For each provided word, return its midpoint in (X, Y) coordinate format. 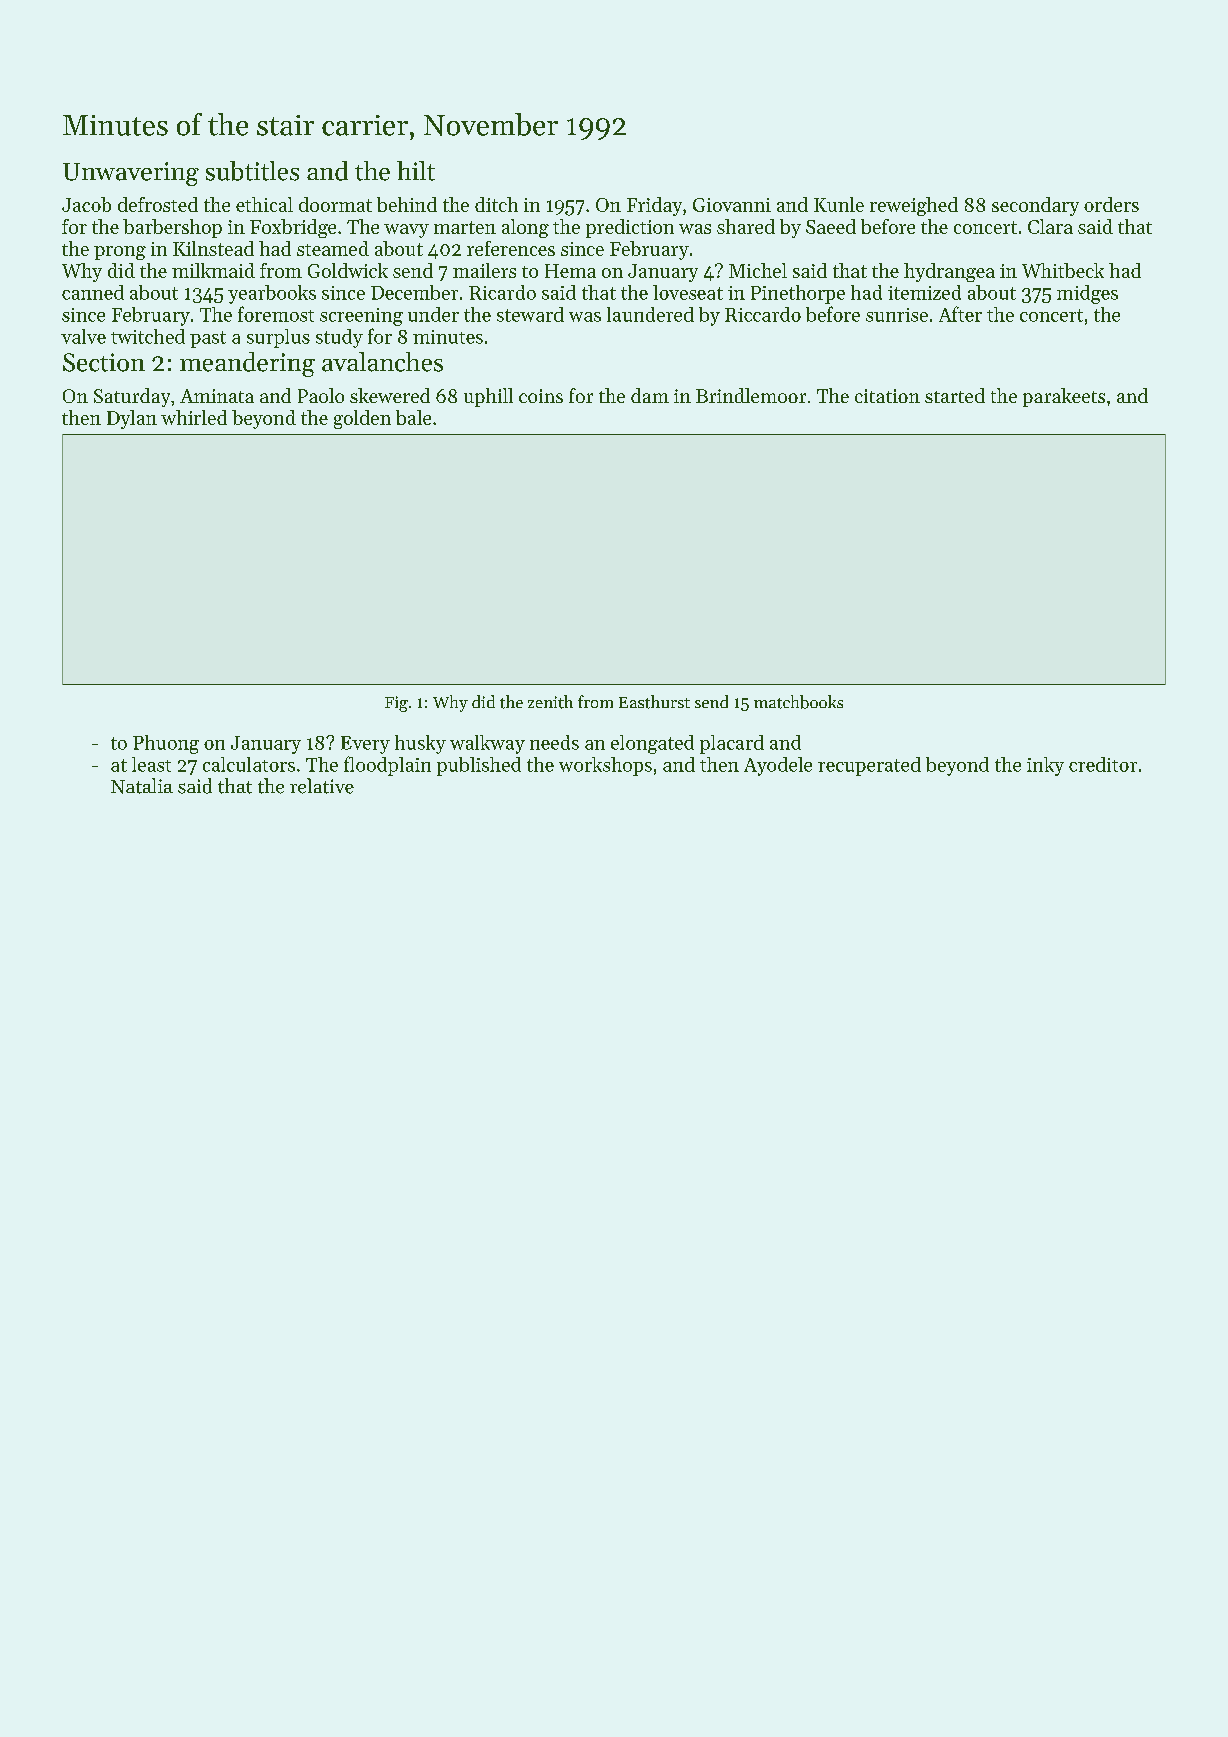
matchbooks (798, 702)
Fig (396, 704)
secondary (1035, 206)
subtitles (252, 171)
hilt (416, 171)
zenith (550, 702)
